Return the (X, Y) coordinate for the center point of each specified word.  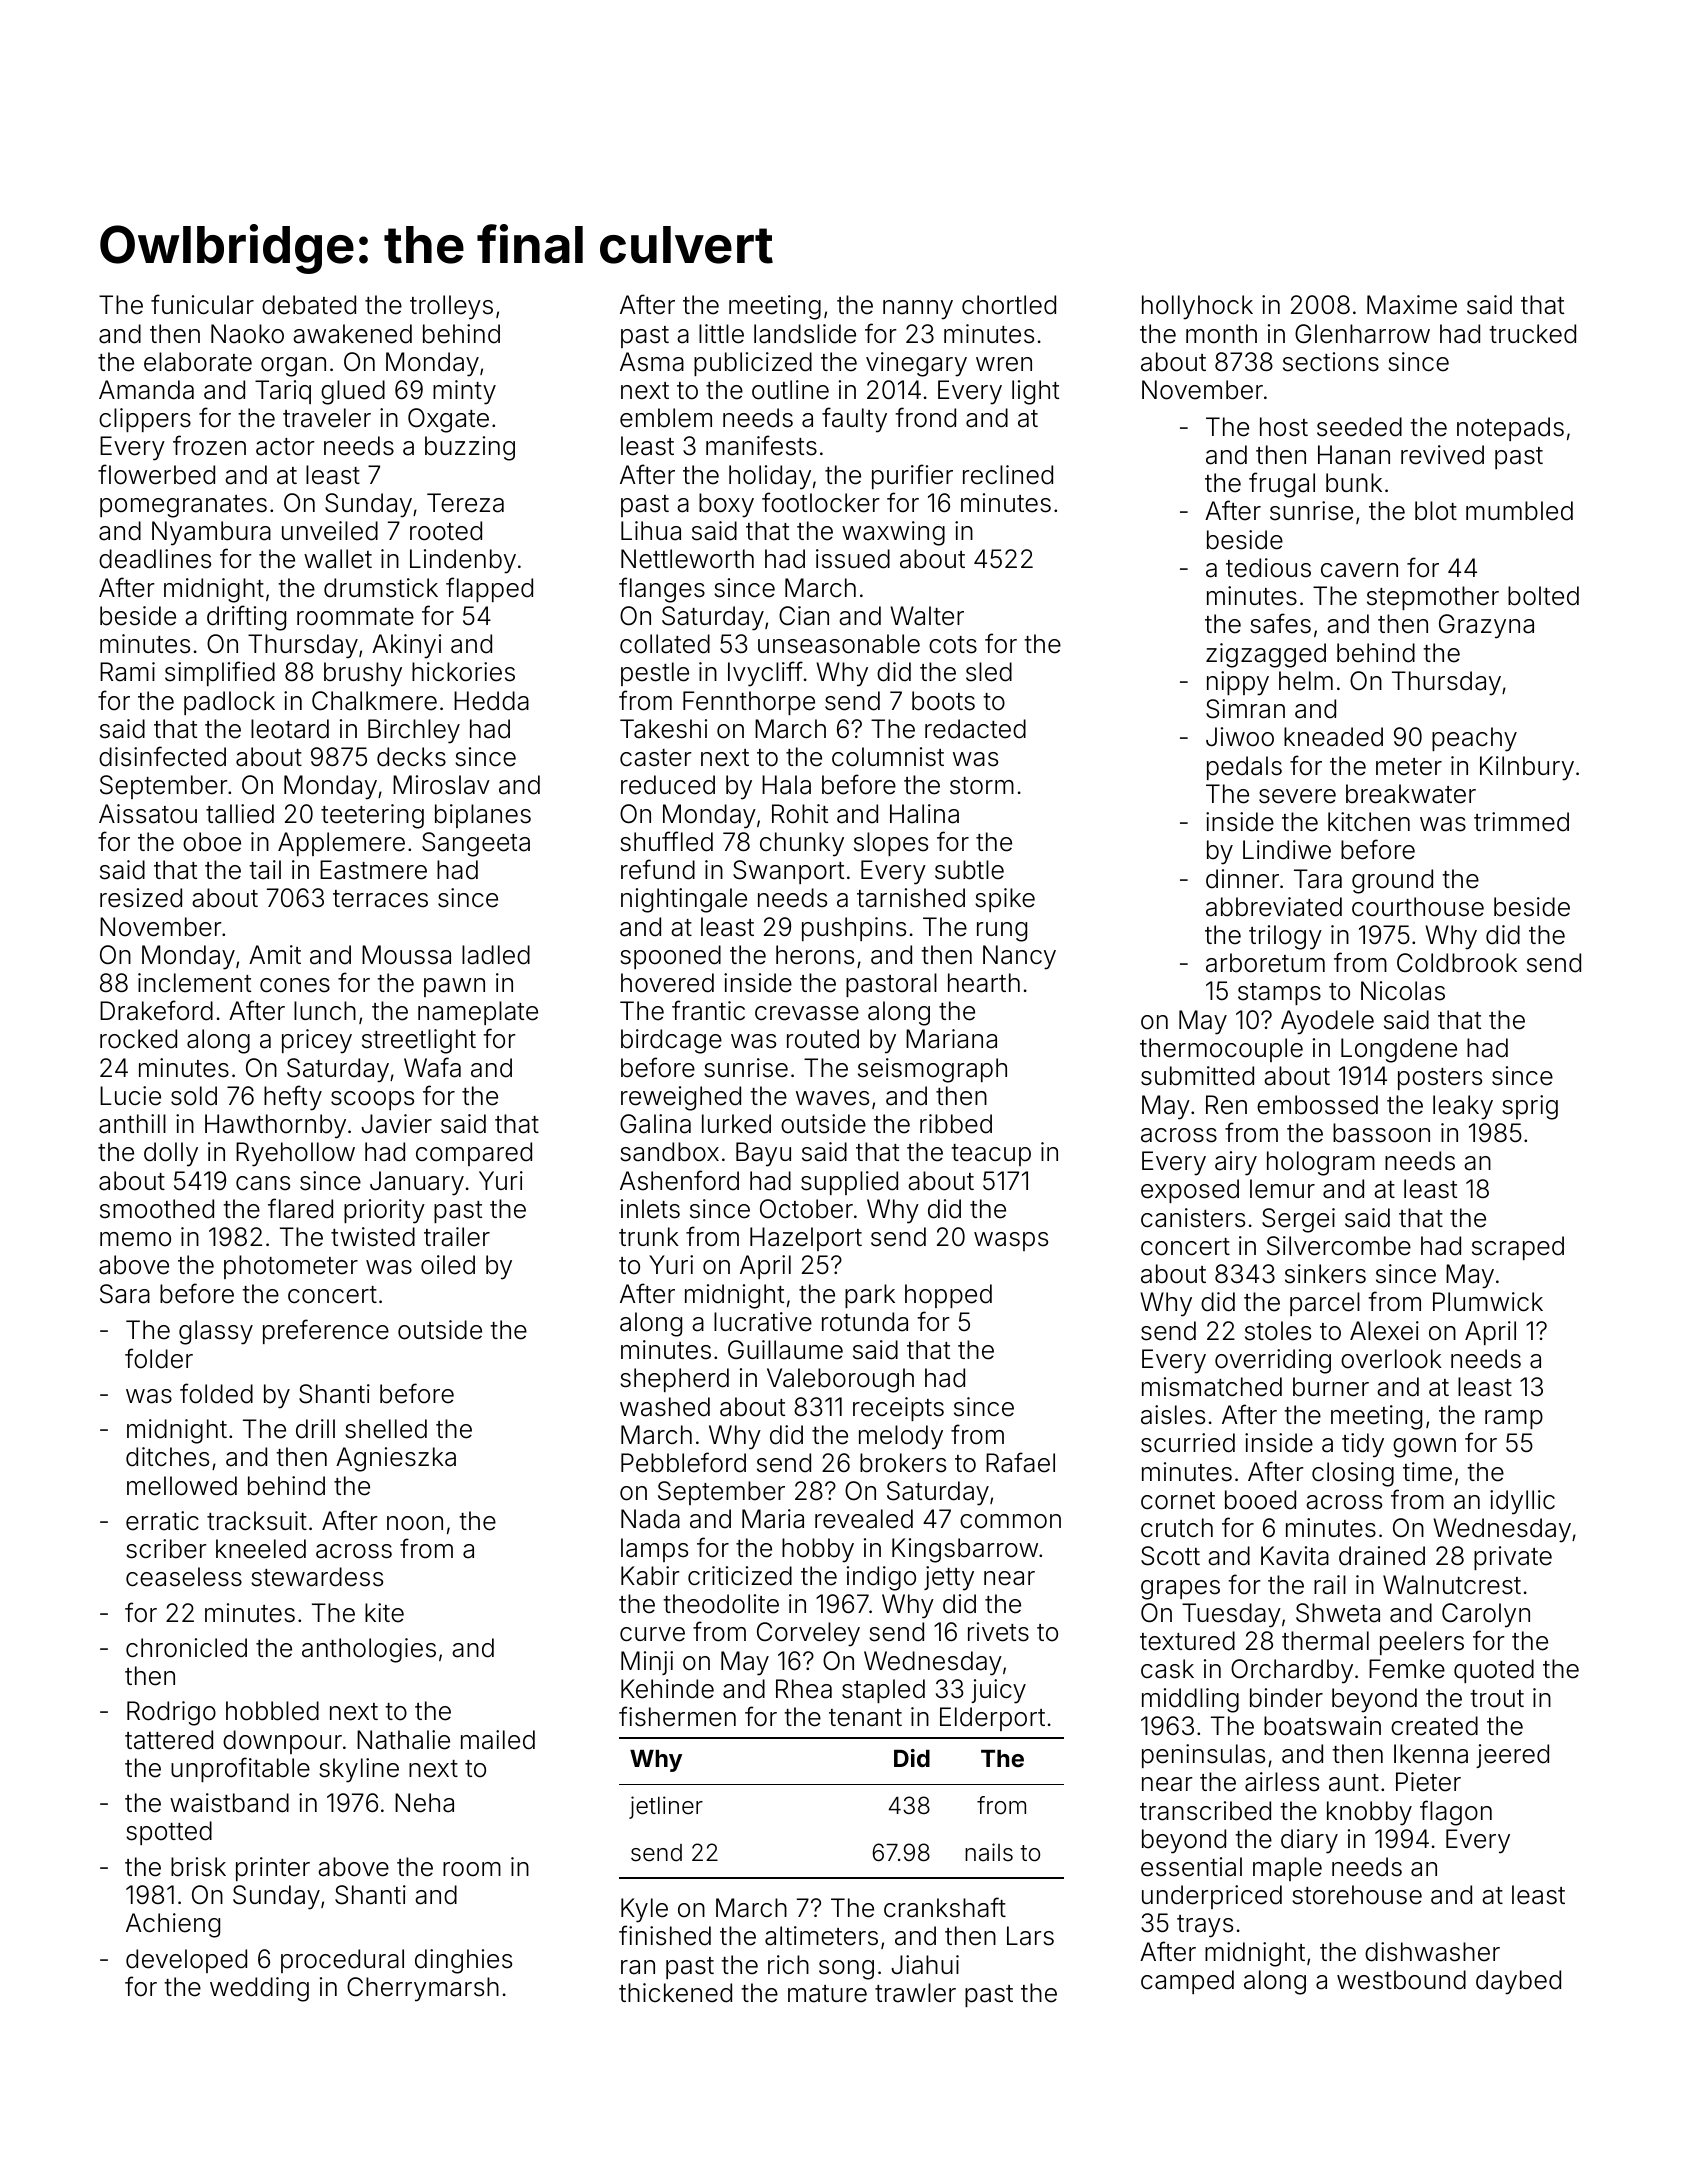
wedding (259, 1989)
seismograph (932, 1070)
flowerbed (156, 474)
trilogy (1285, 937)
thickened (675, 1993)
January (417, 1183)
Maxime (1412, 305)
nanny (918, 310)
